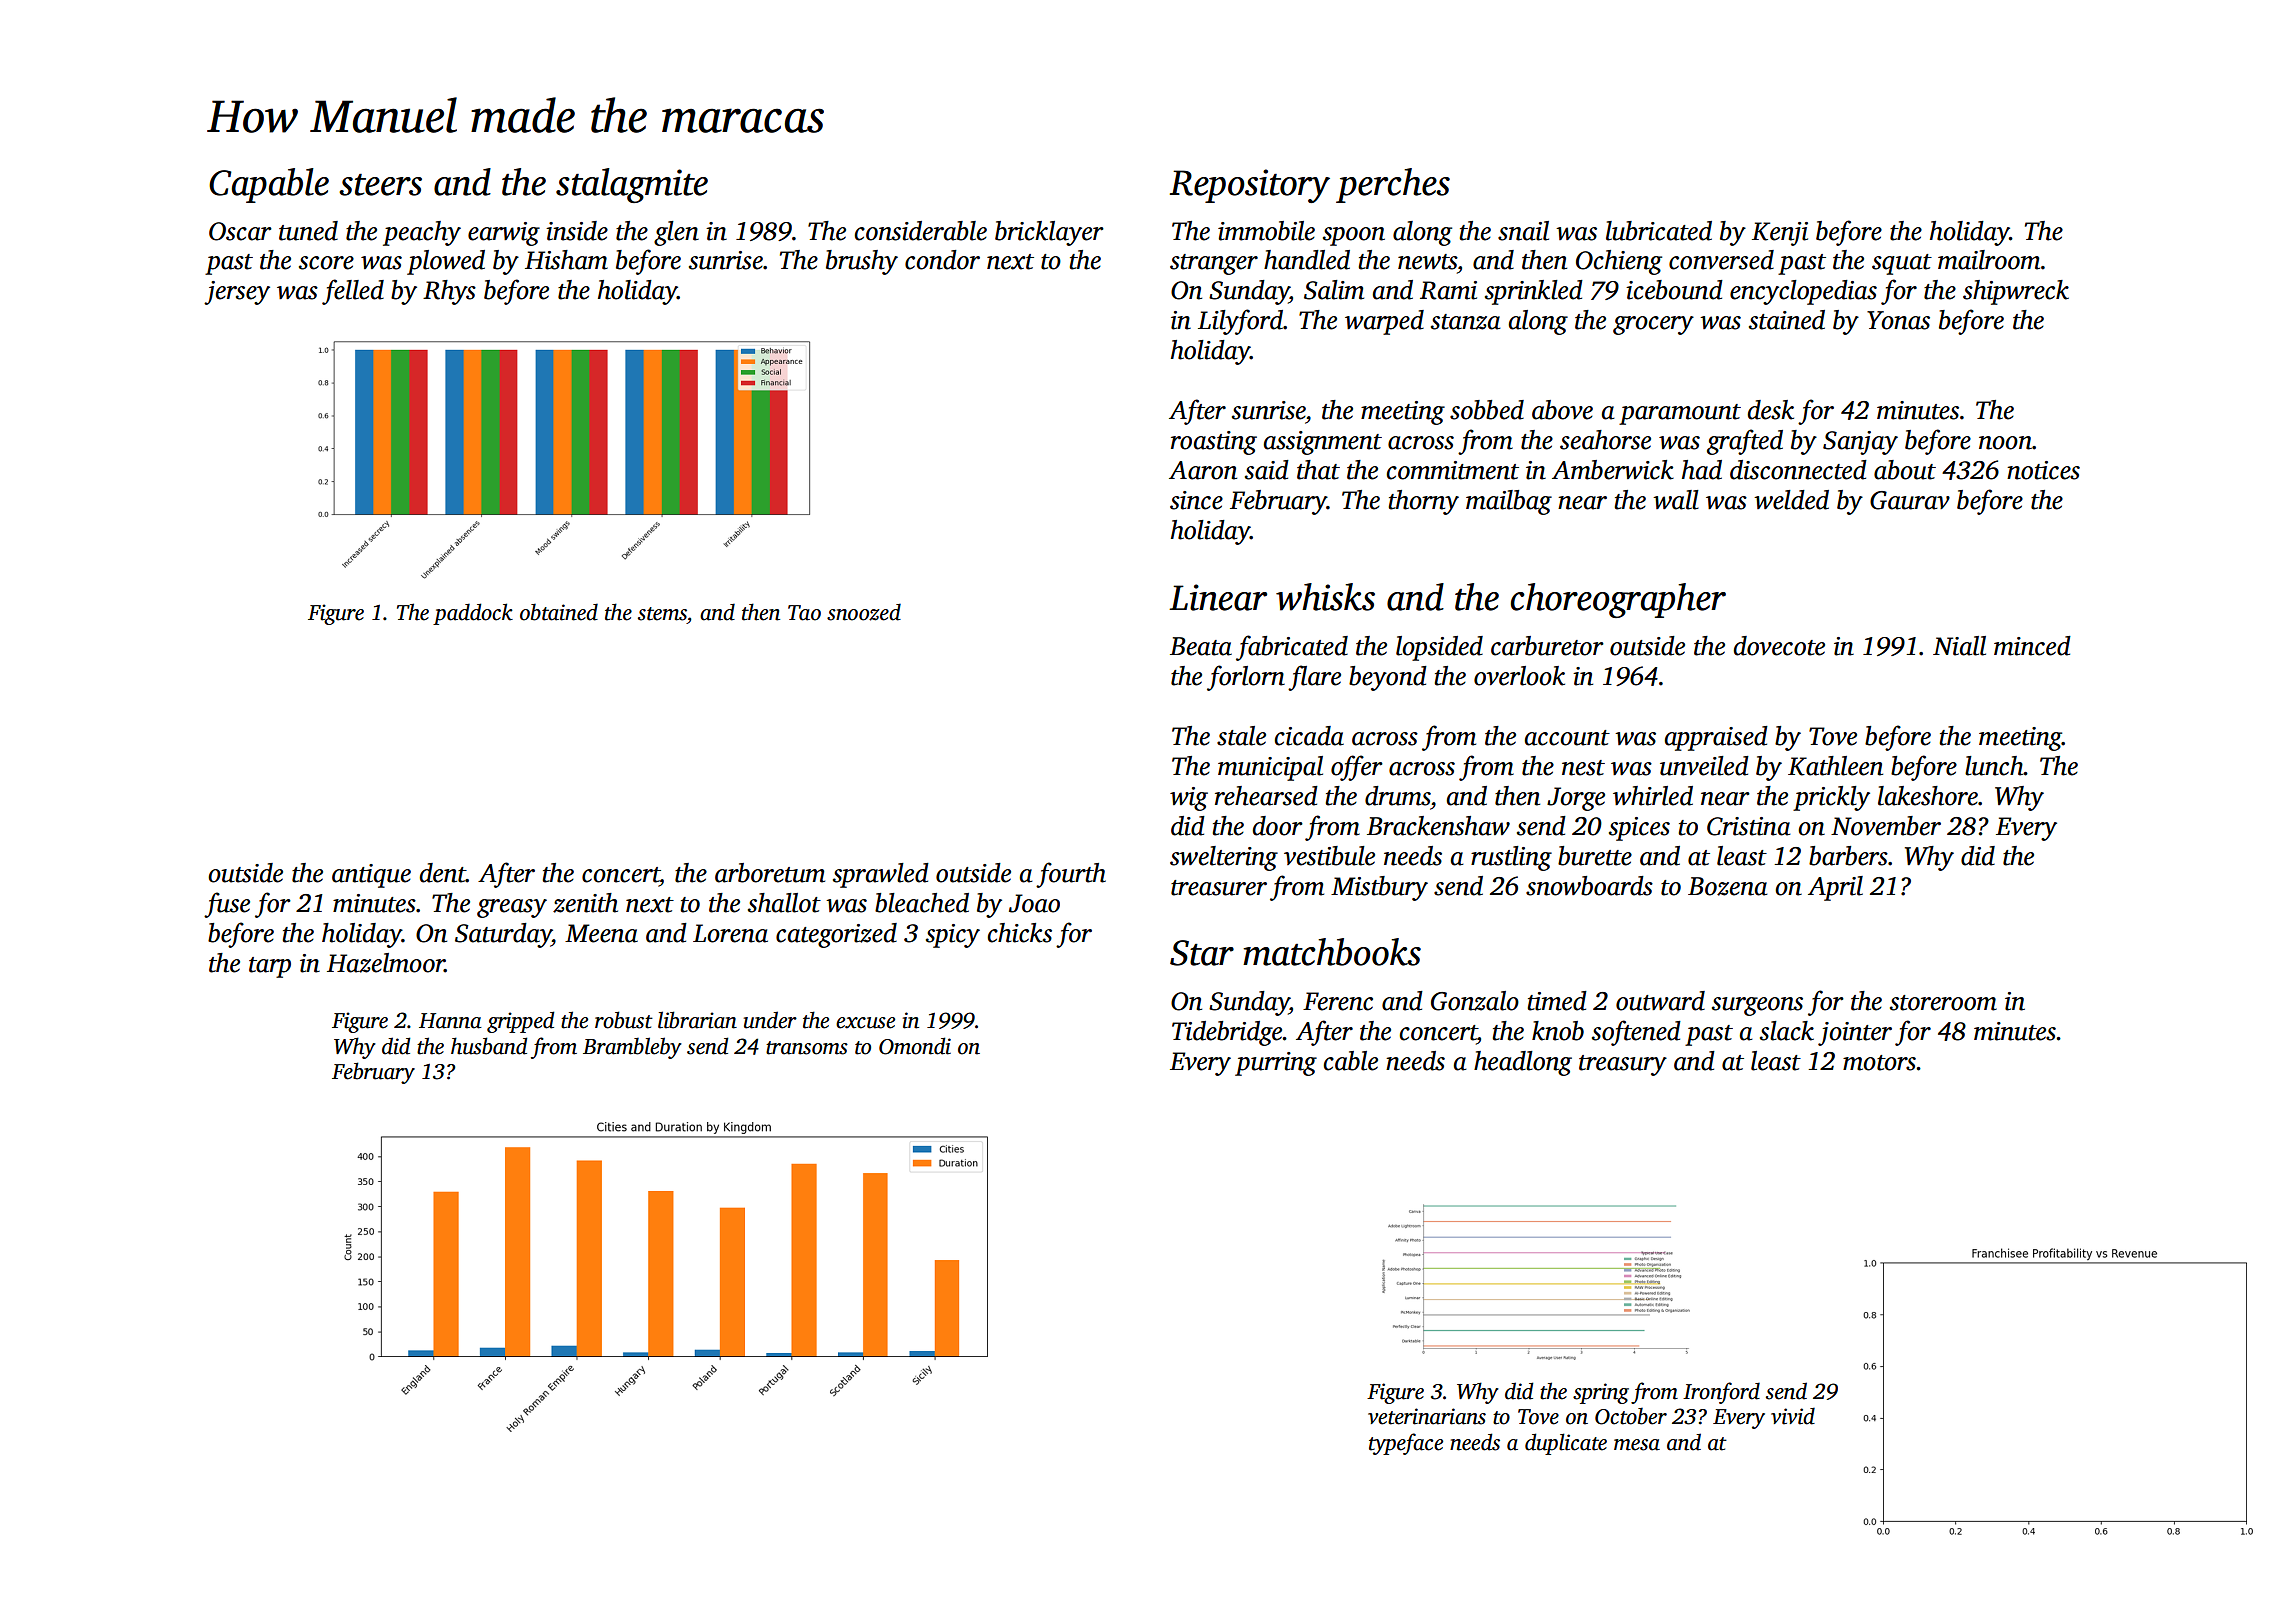 The width and height of the page is (2292, 1620). I want to click on Lorena, so click(730, 933).
